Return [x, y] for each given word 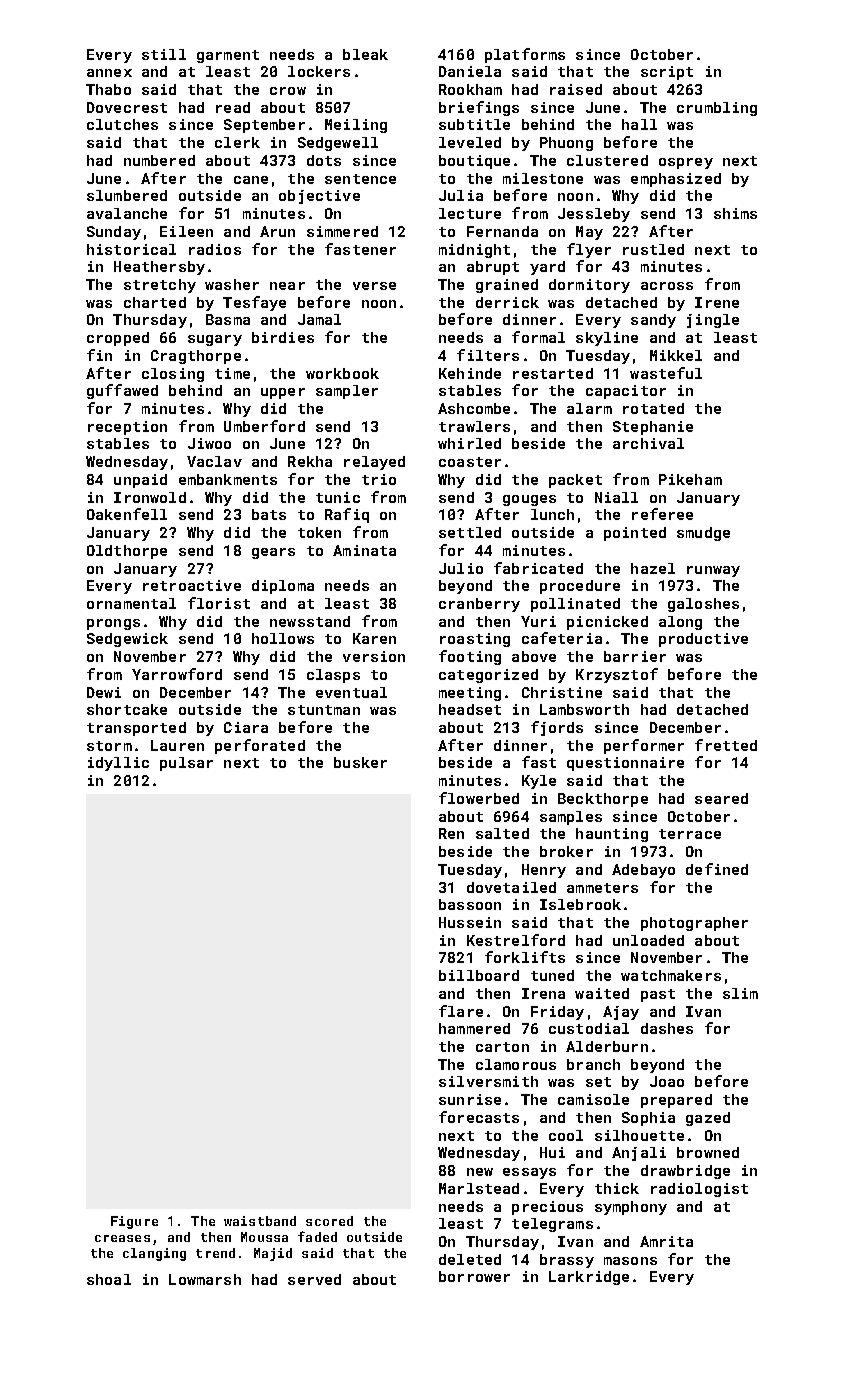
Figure [134, 1222]
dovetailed [511, 887]
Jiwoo [209, 443]
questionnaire [625, 764]
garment [228, 56]
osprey [686, 163]
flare [461, 1011]
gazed [708, 1119]
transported [136, 729]
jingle [713, 321]
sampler [347, 392]
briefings [479, 108]
